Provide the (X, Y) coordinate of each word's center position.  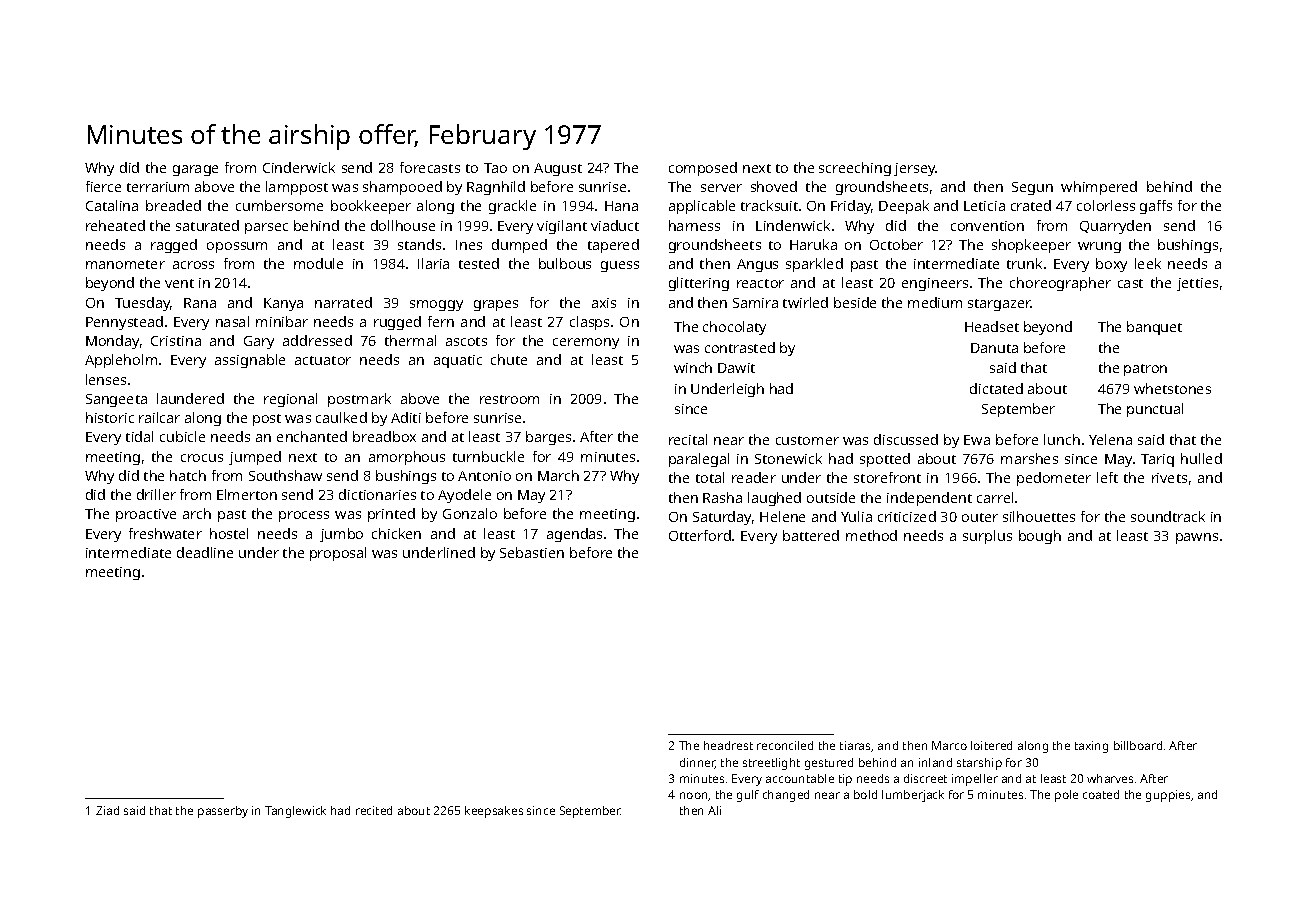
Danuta (994, 348)
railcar (159, 417)
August (558, 169)
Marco (949, 745)
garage (195, 170)
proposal (338, 554)
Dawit (736, 368)
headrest (728, 745)
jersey (915, 169)
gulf (748, 796)
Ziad (107, 810)
